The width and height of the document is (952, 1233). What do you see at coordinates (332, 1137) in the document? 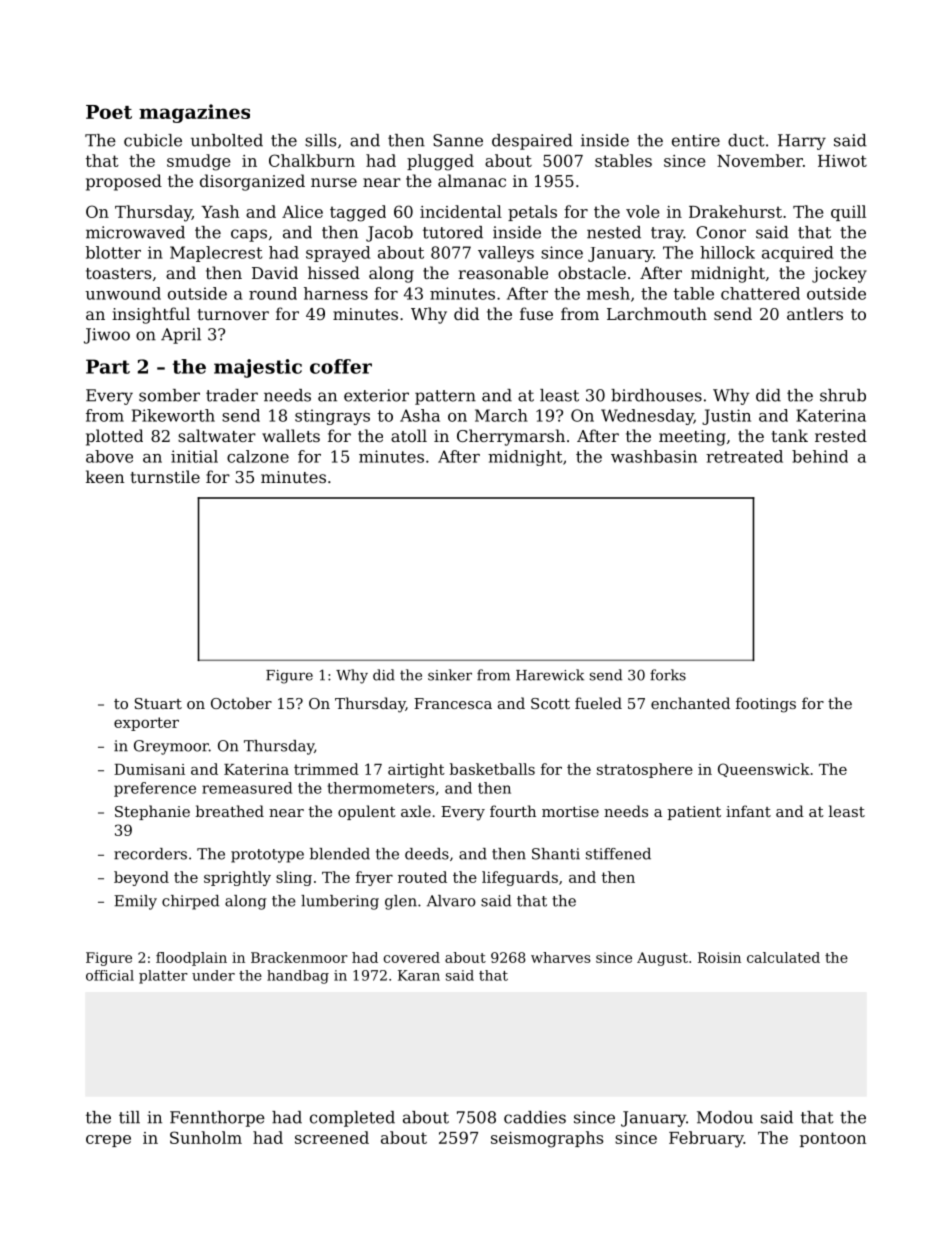
I see `screened` at bounding box center [332, 1137].
